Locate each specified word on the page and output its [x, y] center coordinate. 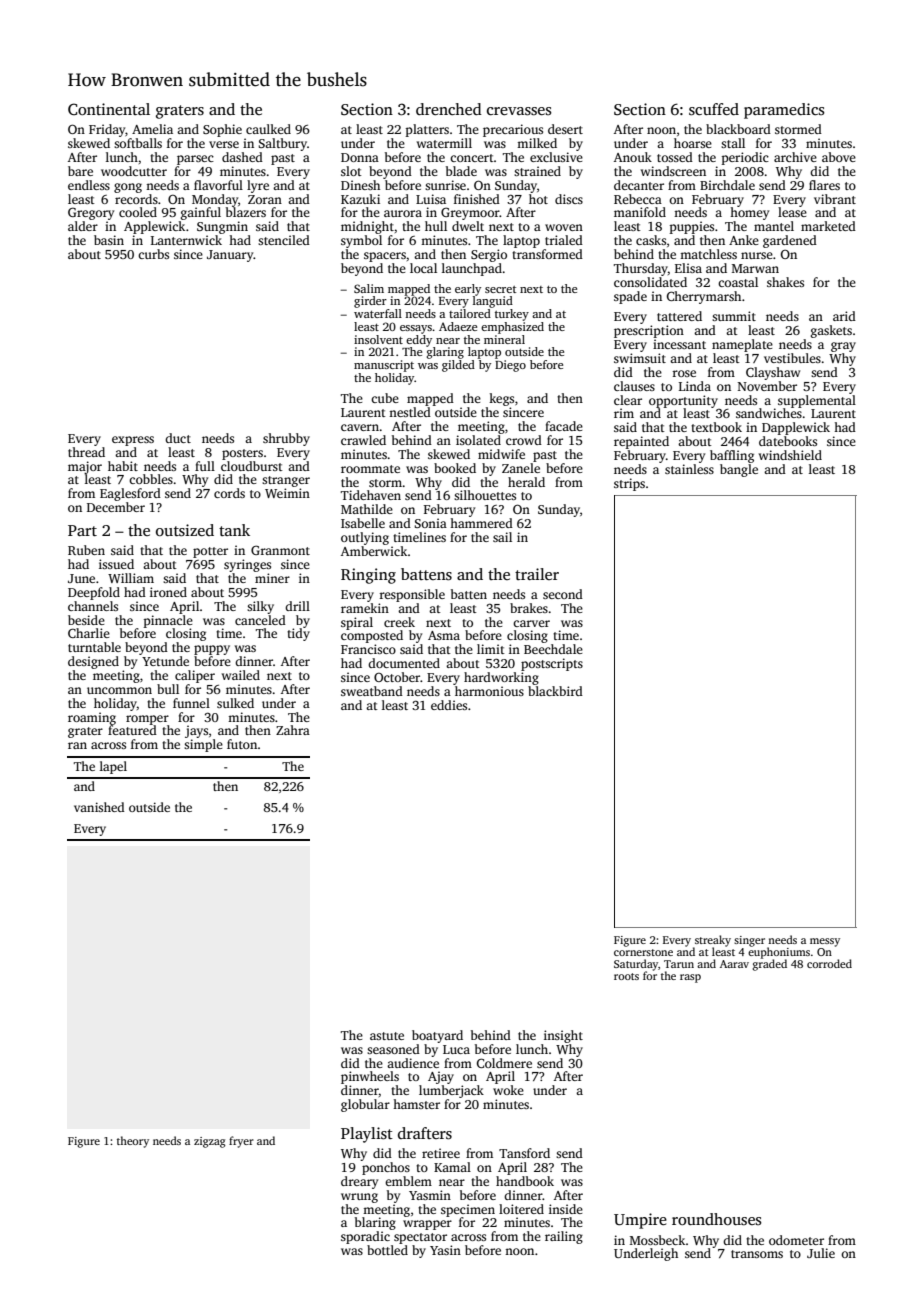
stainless [689, 469]
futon [242, 744]
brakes [529, 608]
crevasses [519, 111]
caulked [268, 129]
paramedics [784, 111]
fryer [241, 1142]
